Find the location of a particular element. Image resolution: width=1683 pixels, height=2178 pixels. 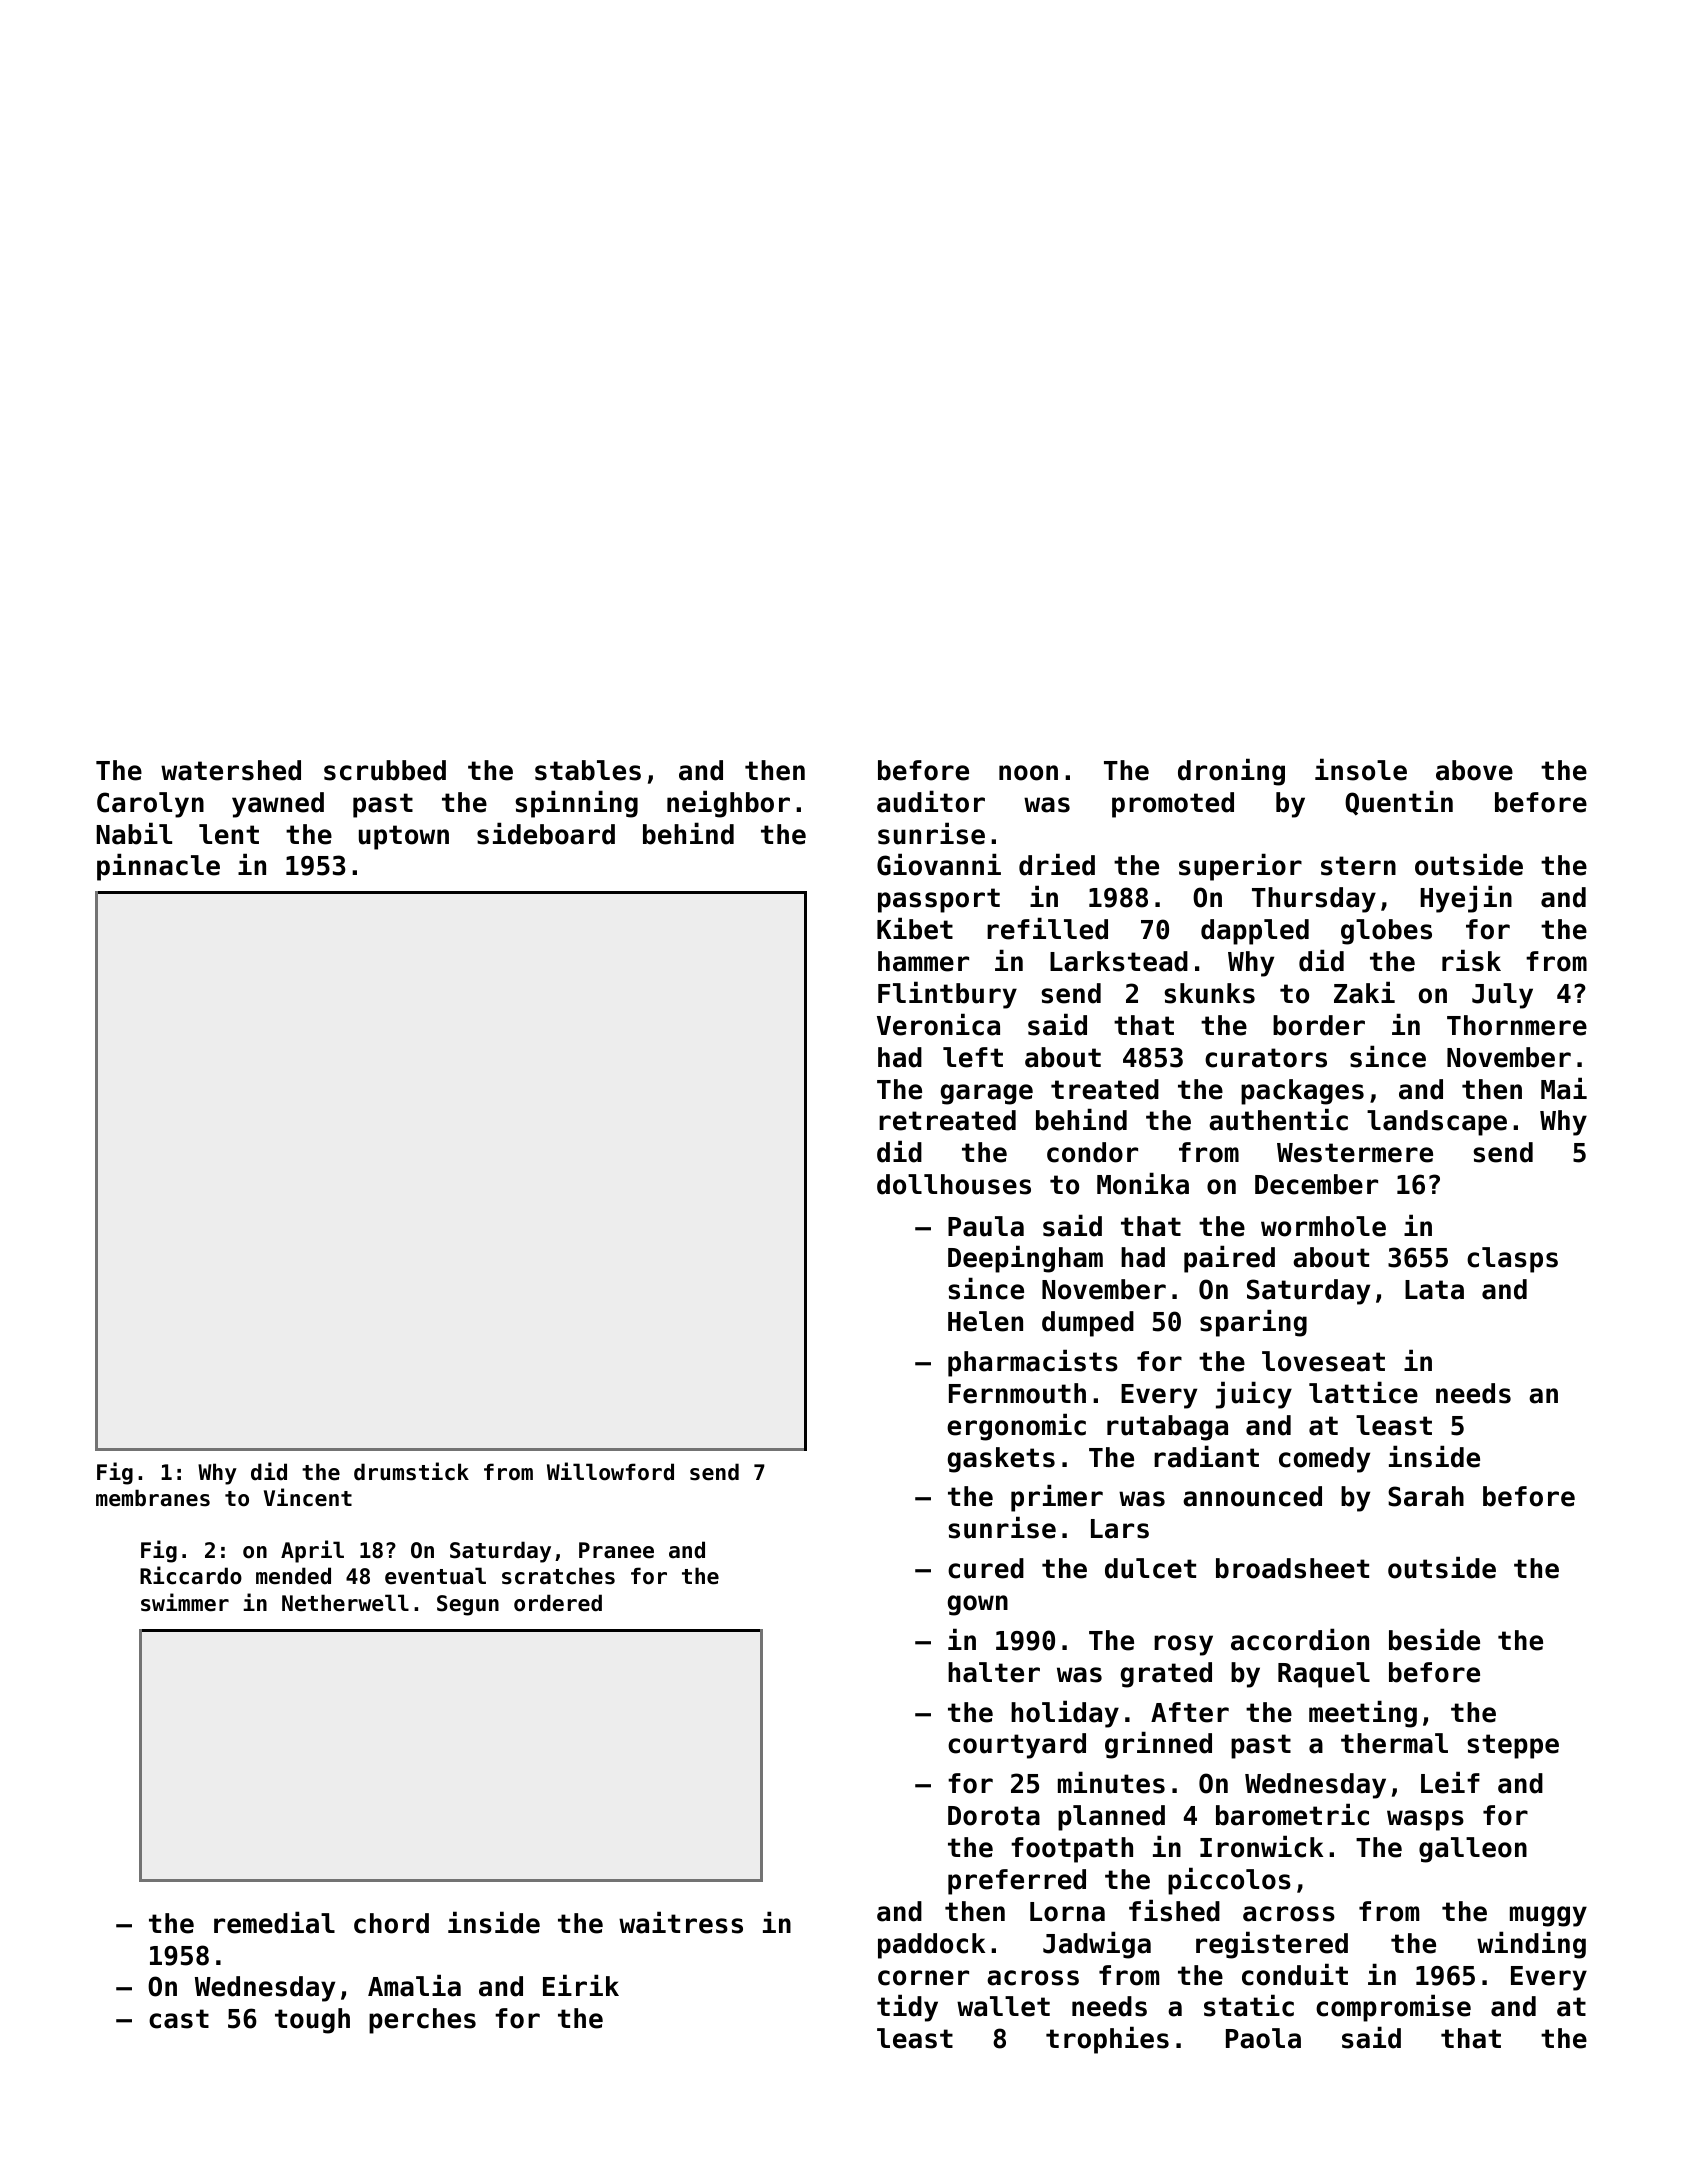

dulcet is located at coordinates (1150, 1568).
